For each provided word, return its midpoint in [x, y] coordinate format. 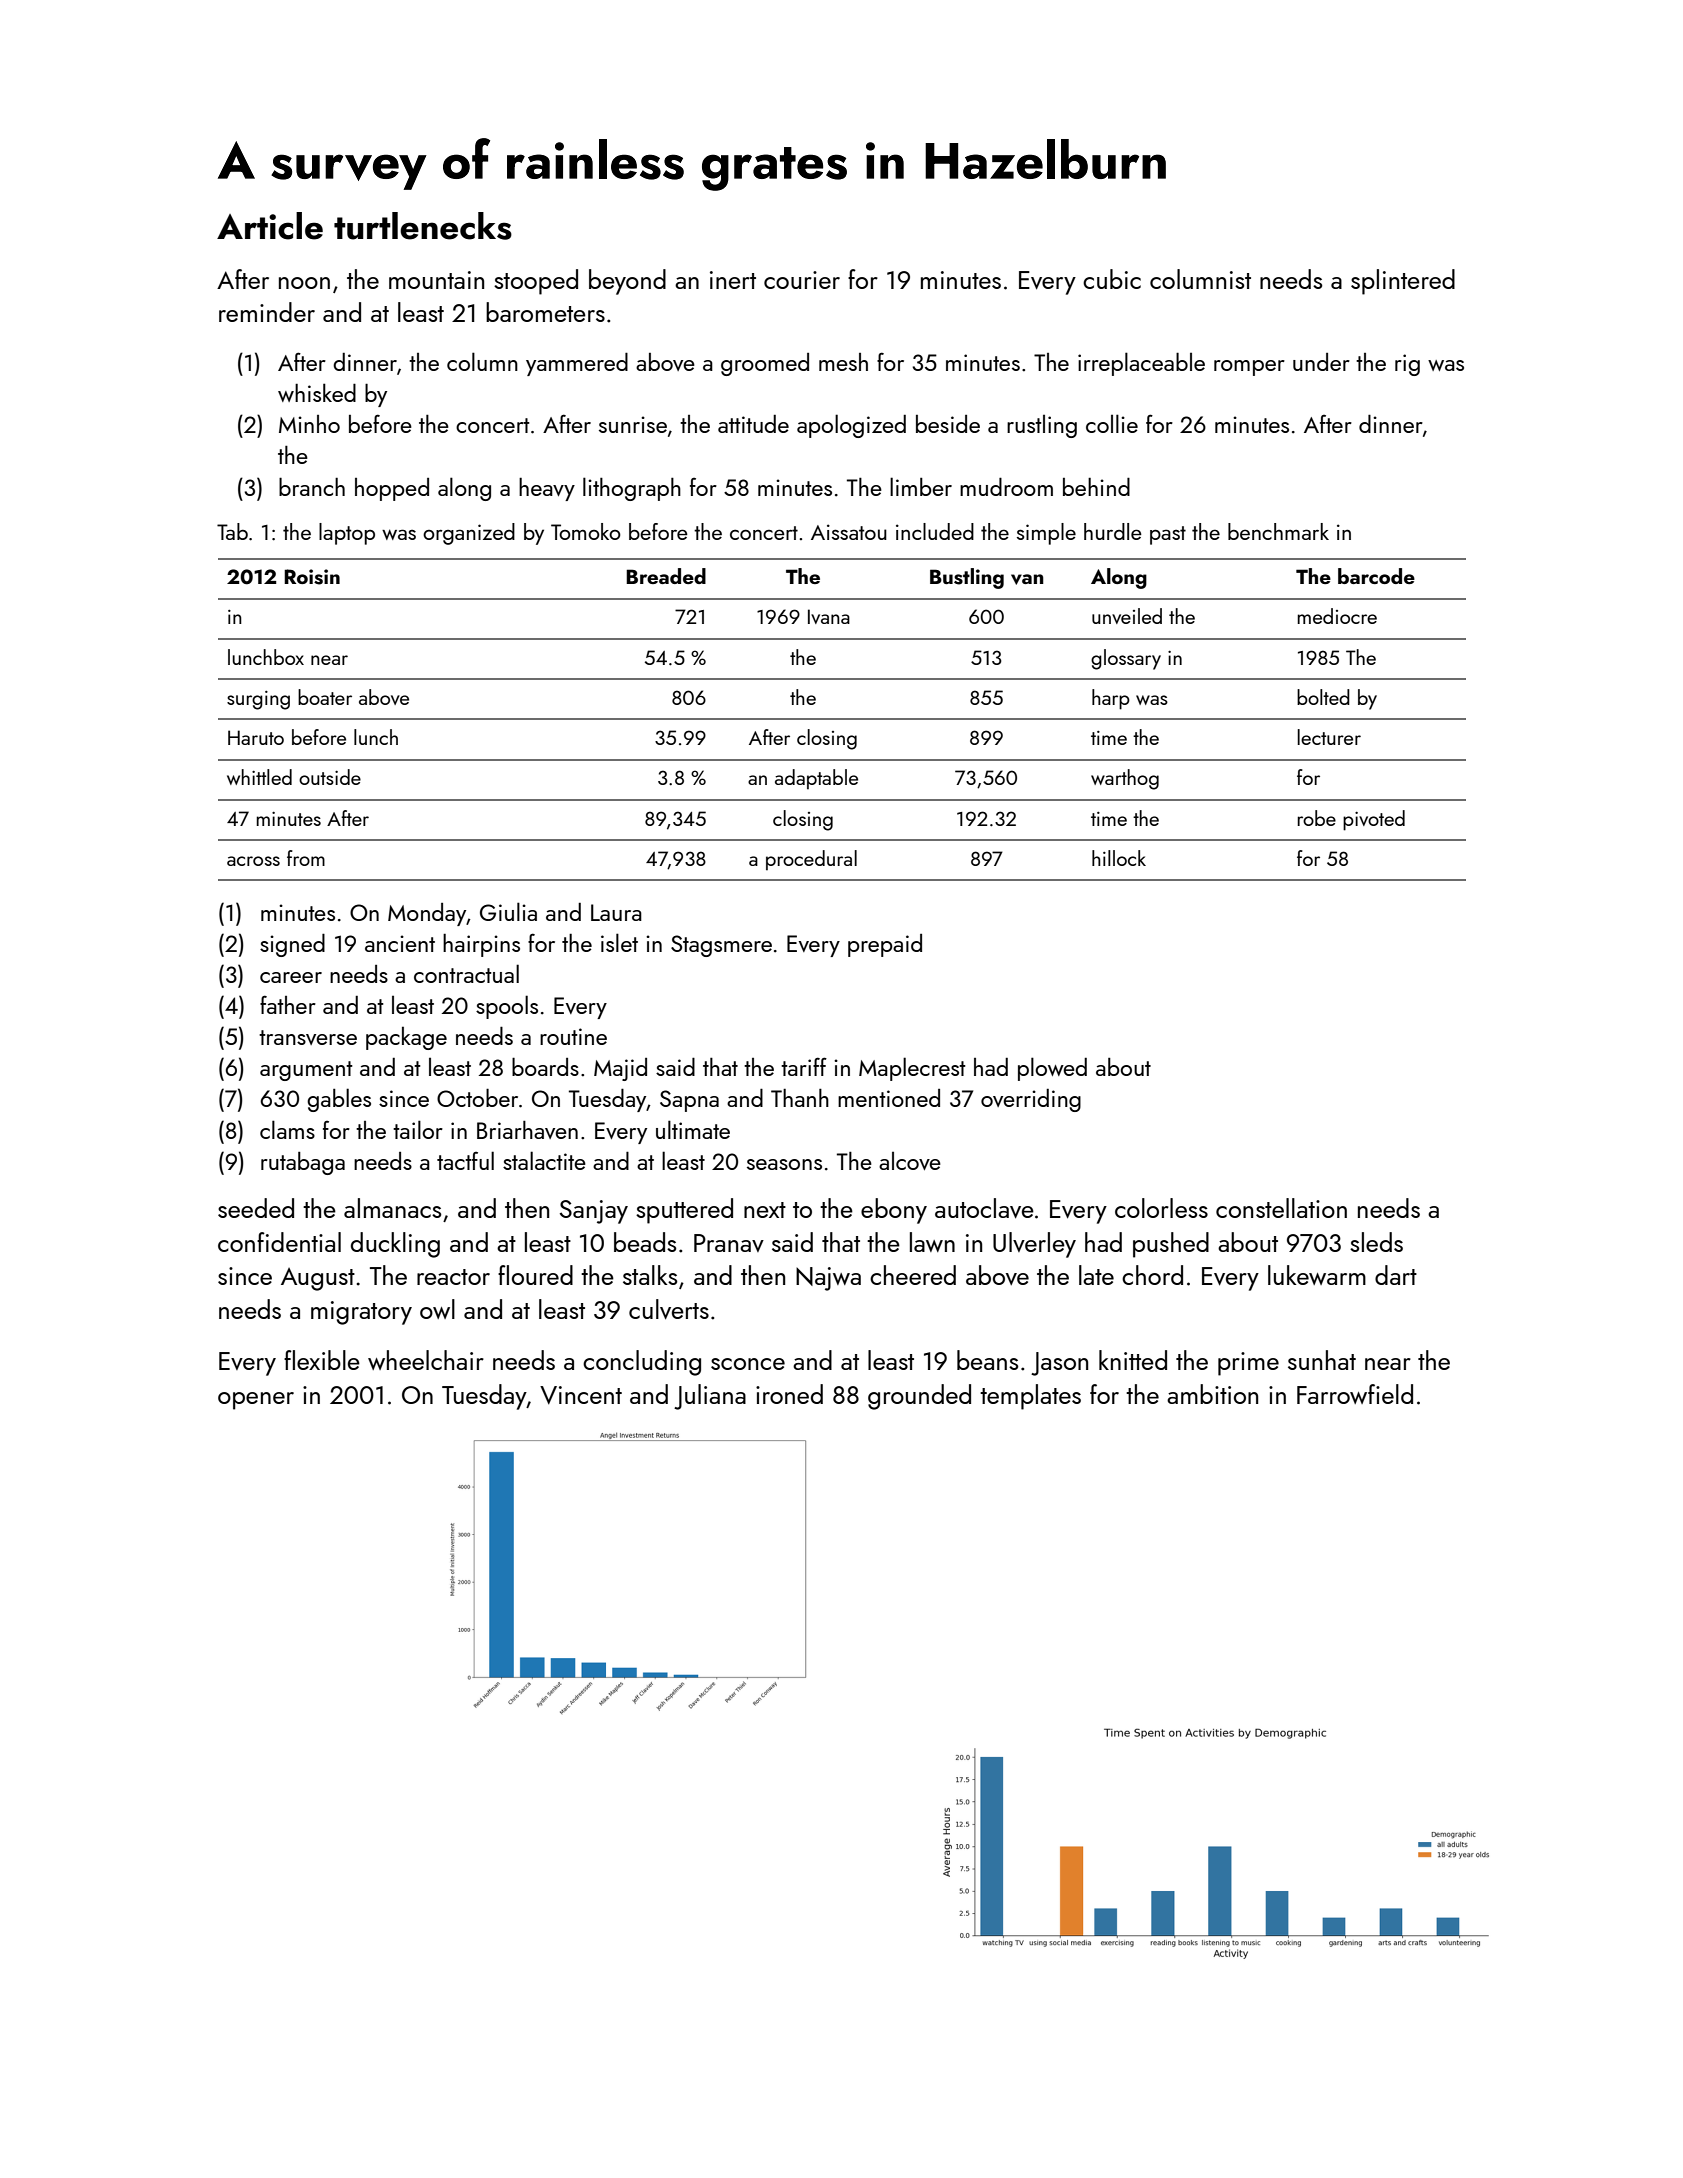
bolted [1323, 697]
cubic [1112, 279]
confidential [279, 1242]
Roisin [312, 577]
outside [330, 777]
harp [1111, 699]
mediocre [1337, 616]
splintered [1403, 282]
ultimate [693, 1129]
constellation [1281, 1208]
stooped [536, 282]
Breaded [666, 576]
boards [545, 1067]
